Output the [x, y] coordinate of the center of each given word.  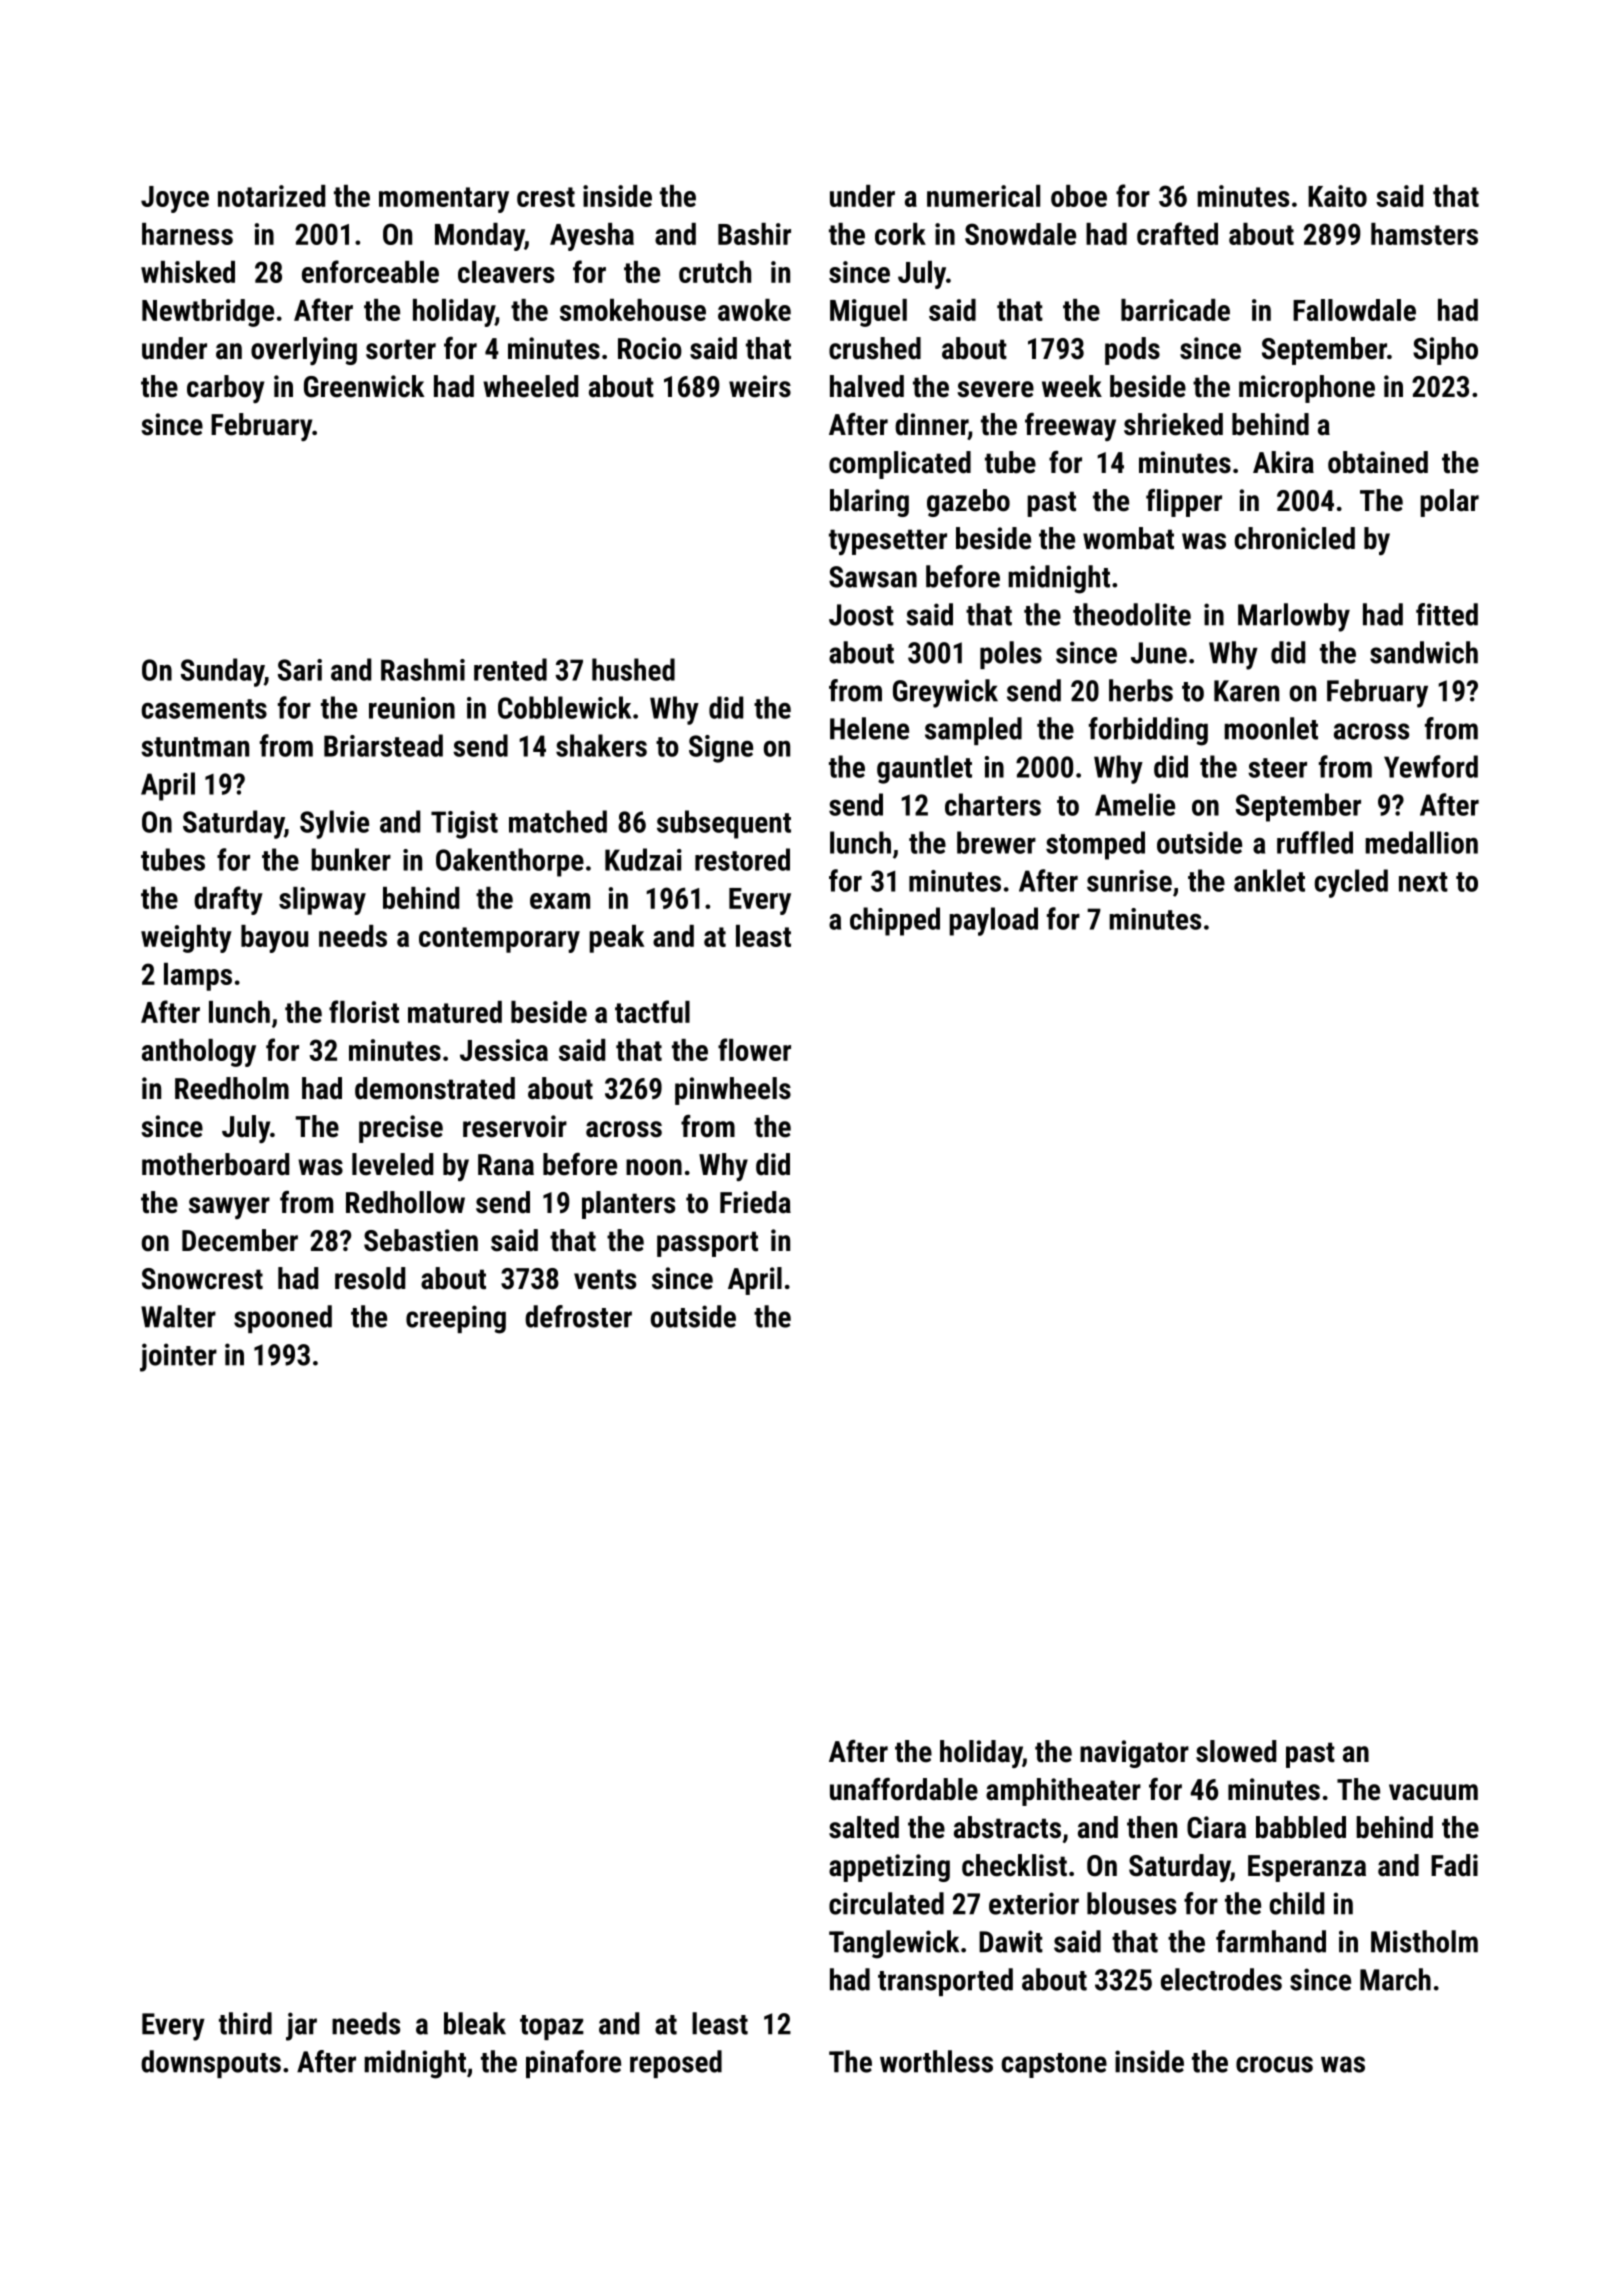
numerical [983, 196]
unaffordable [904, 1789]
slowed [1236, 1751]
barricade [1175, 310]
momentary [444, 200]
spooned [283, 1319]
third [245, 2023]
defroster [578, 1316]
